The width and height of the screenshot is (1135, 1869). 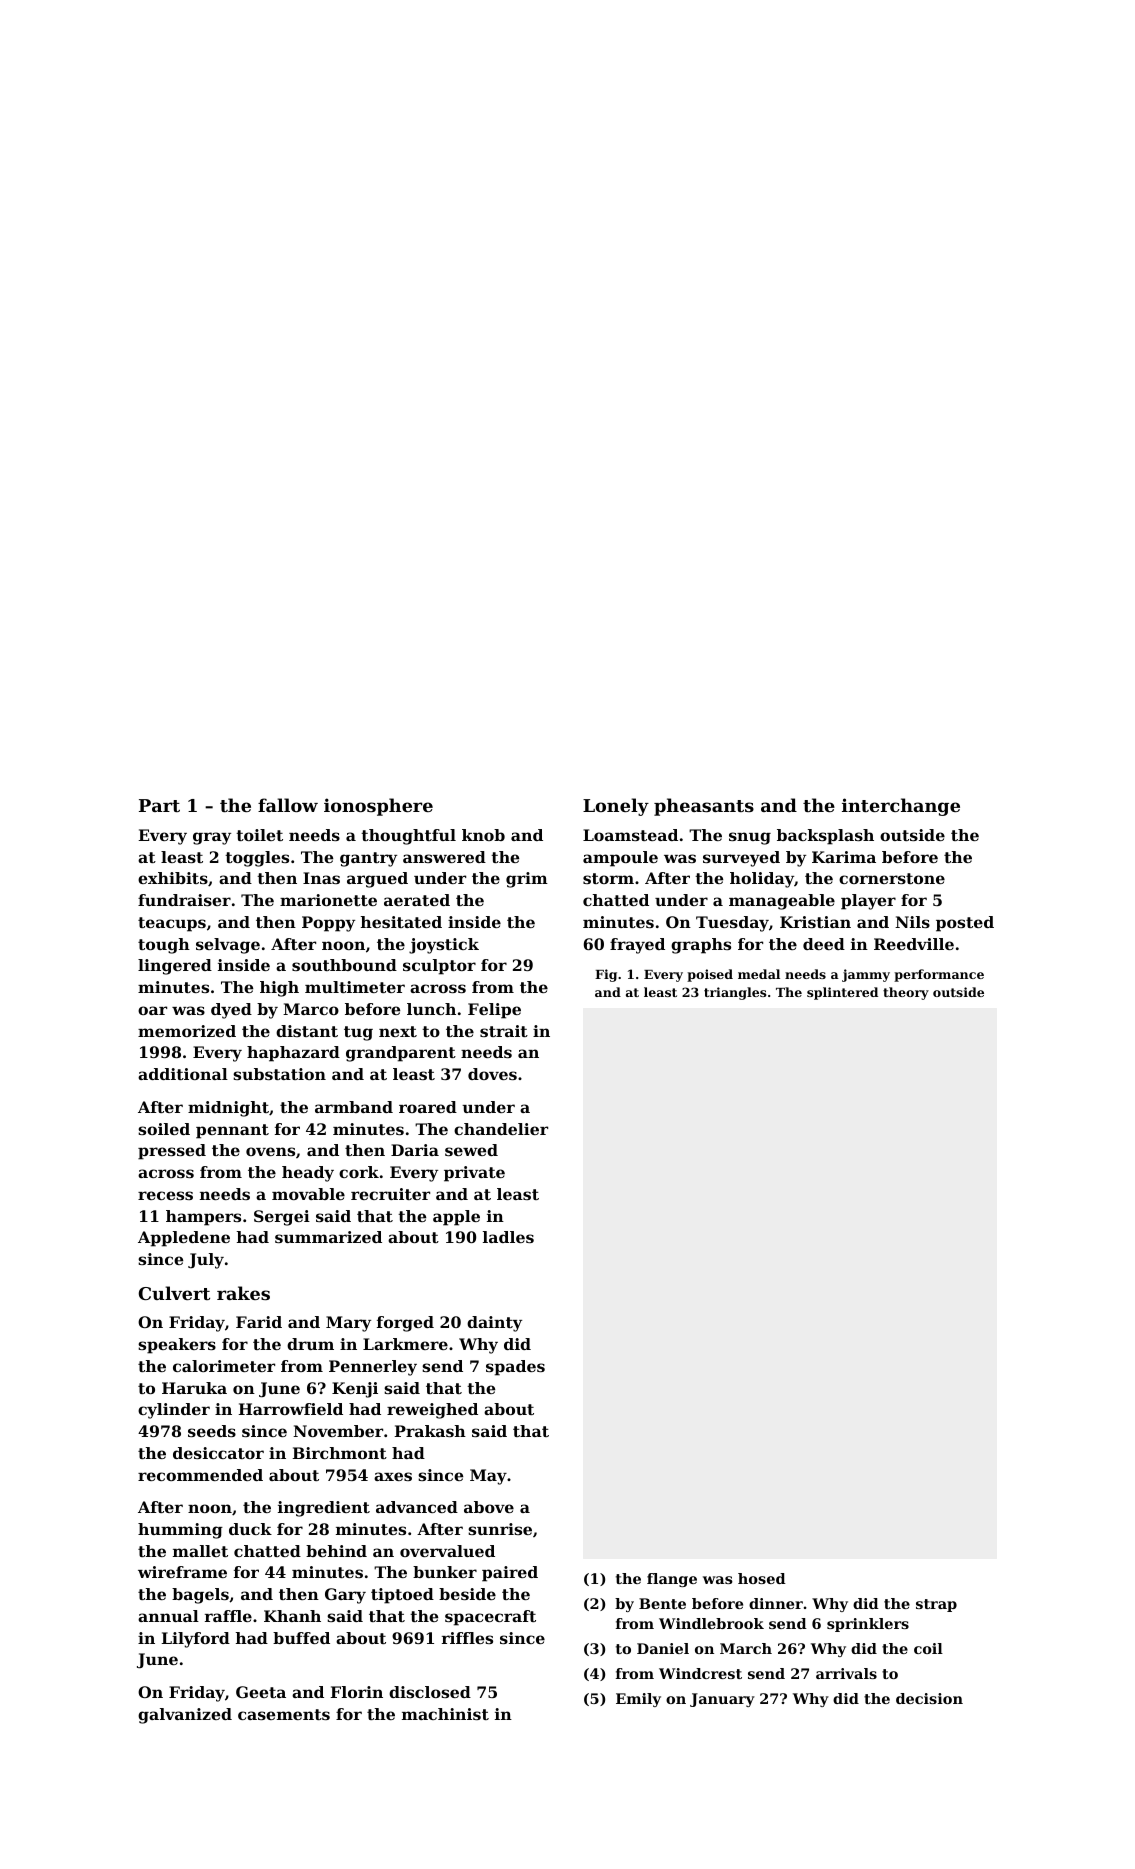 What do you see at coordinates (405, 1324) in the screenshot?
I see `forged` at bounding box center [405, 1324].
